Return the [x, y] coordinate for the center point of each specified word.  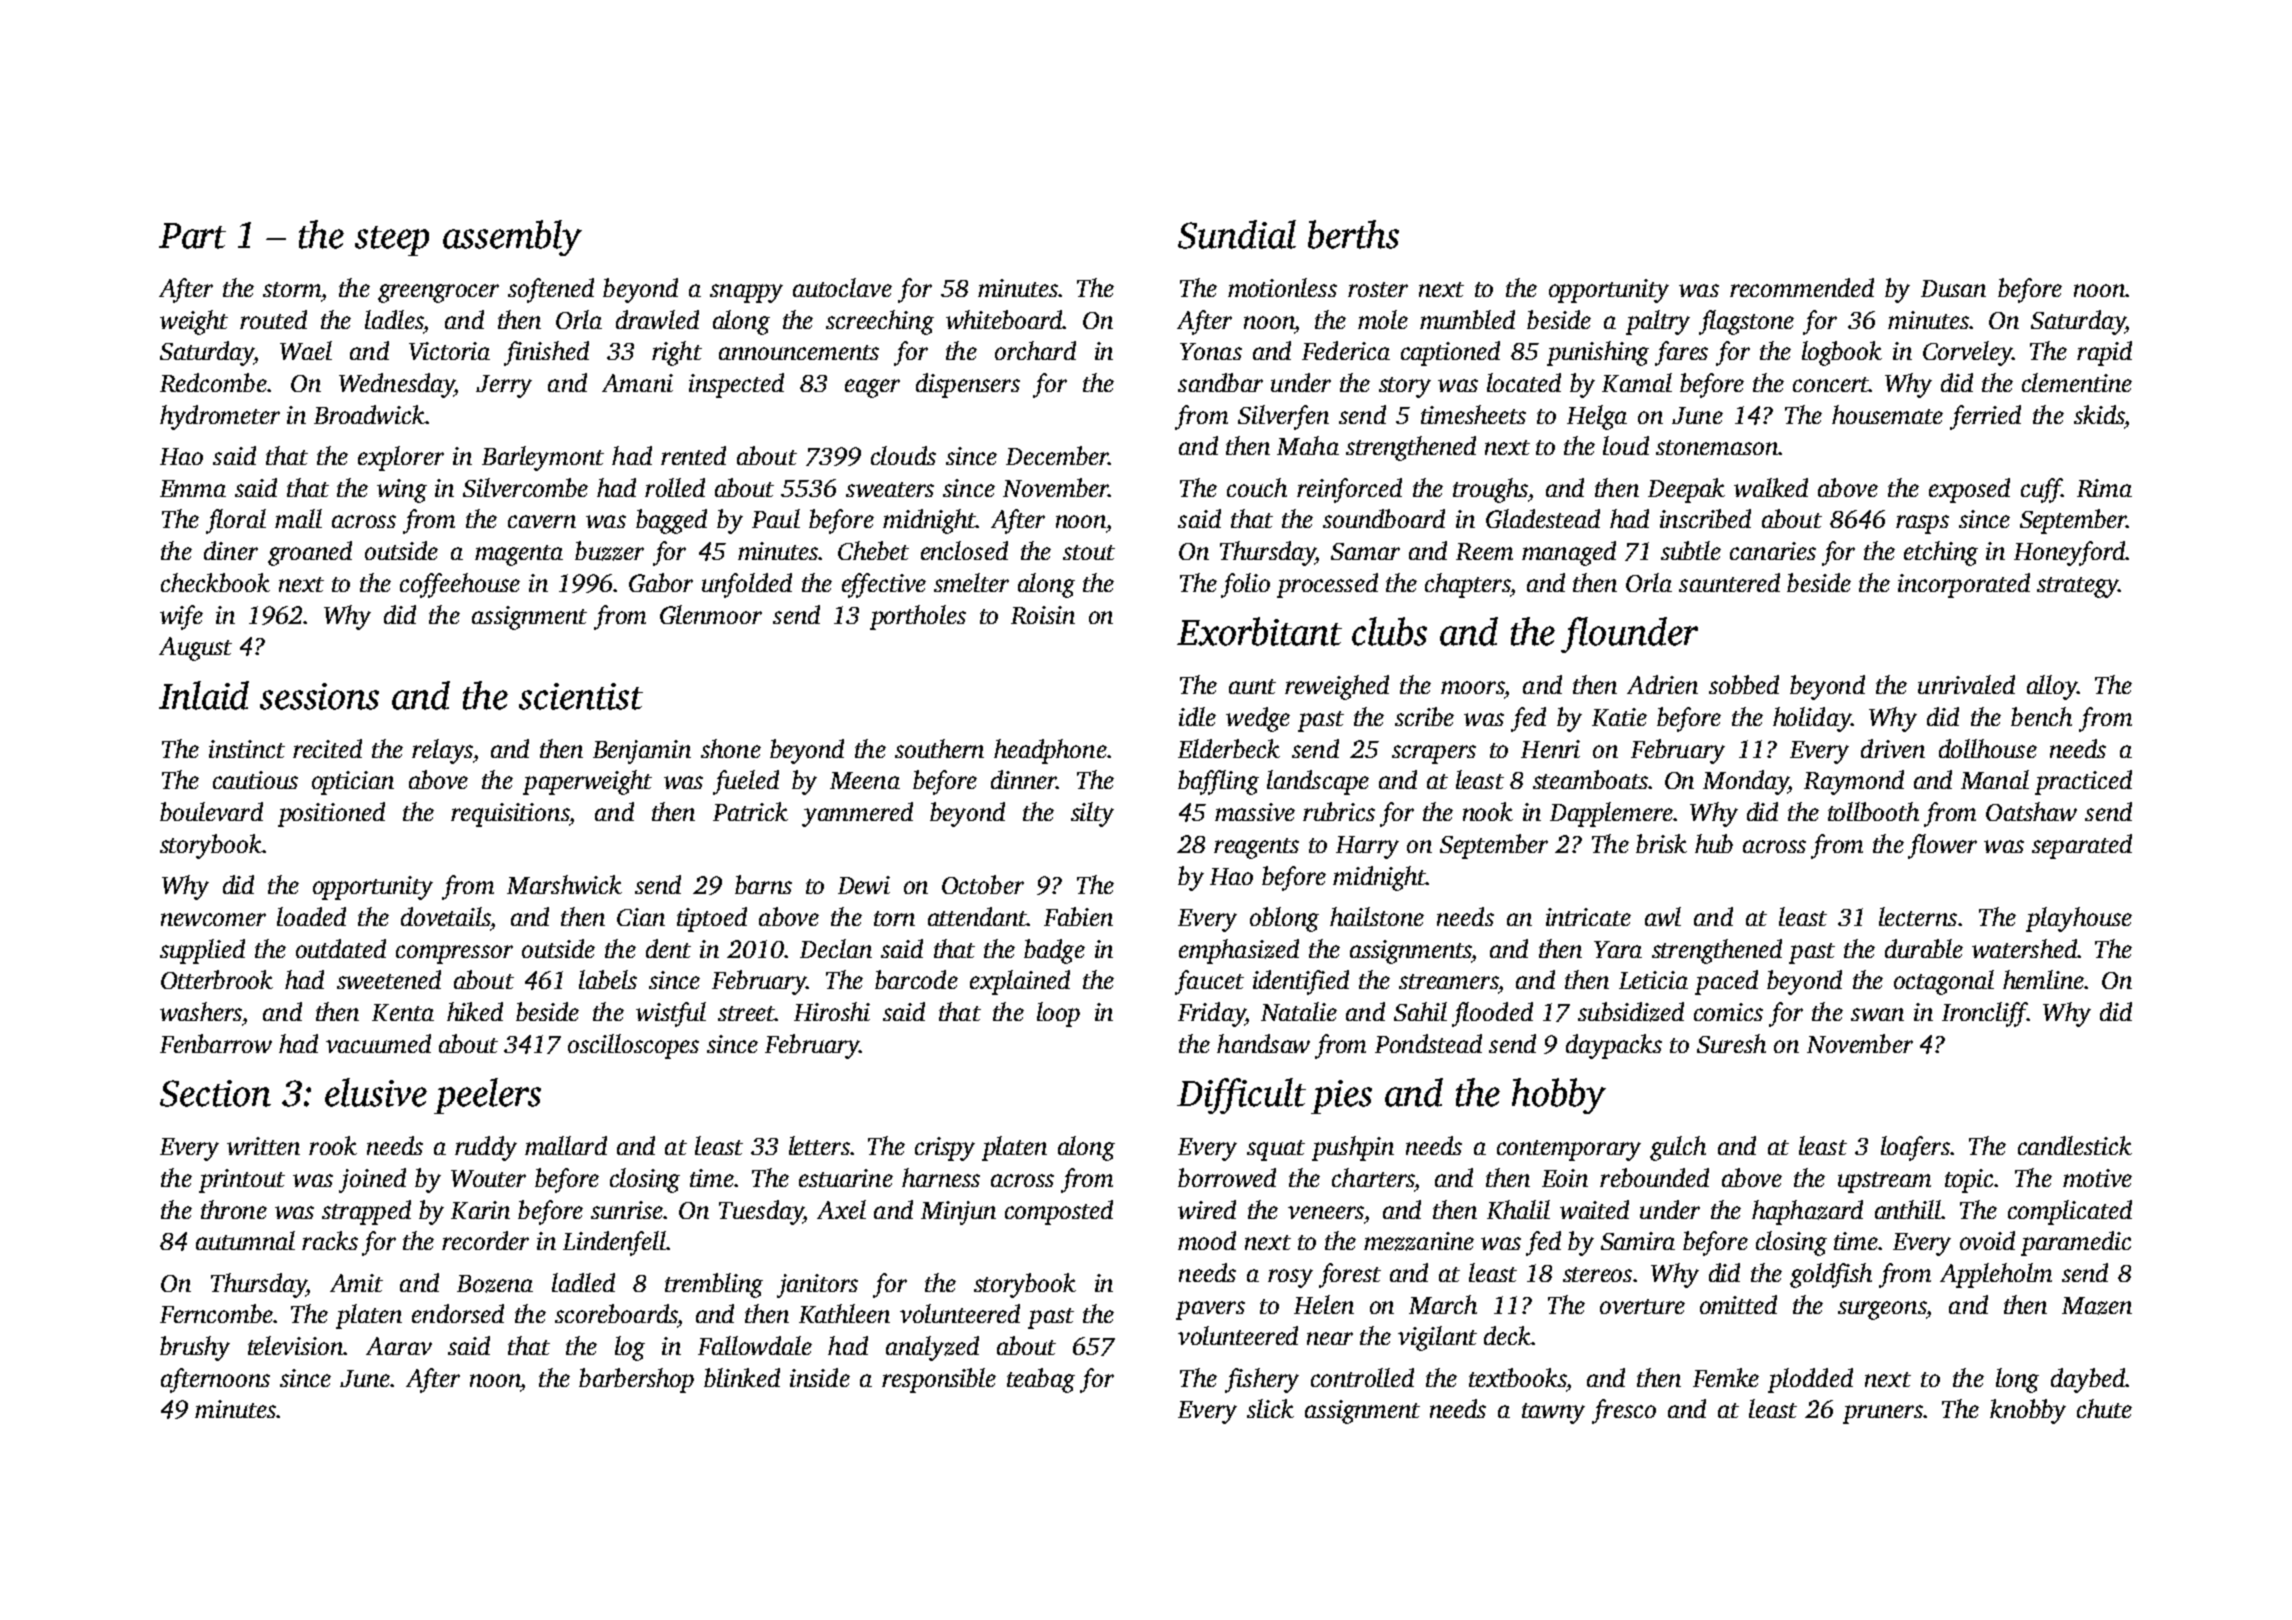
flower [1942, 846]
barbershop [636, 1380]
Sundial [1237, 234]
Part [192, 236]
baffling [1218, 782]
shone [731, 748]
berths [1353, 234]
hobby [1559, 1096]
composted [1059, 1212]
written [263, 1146]
